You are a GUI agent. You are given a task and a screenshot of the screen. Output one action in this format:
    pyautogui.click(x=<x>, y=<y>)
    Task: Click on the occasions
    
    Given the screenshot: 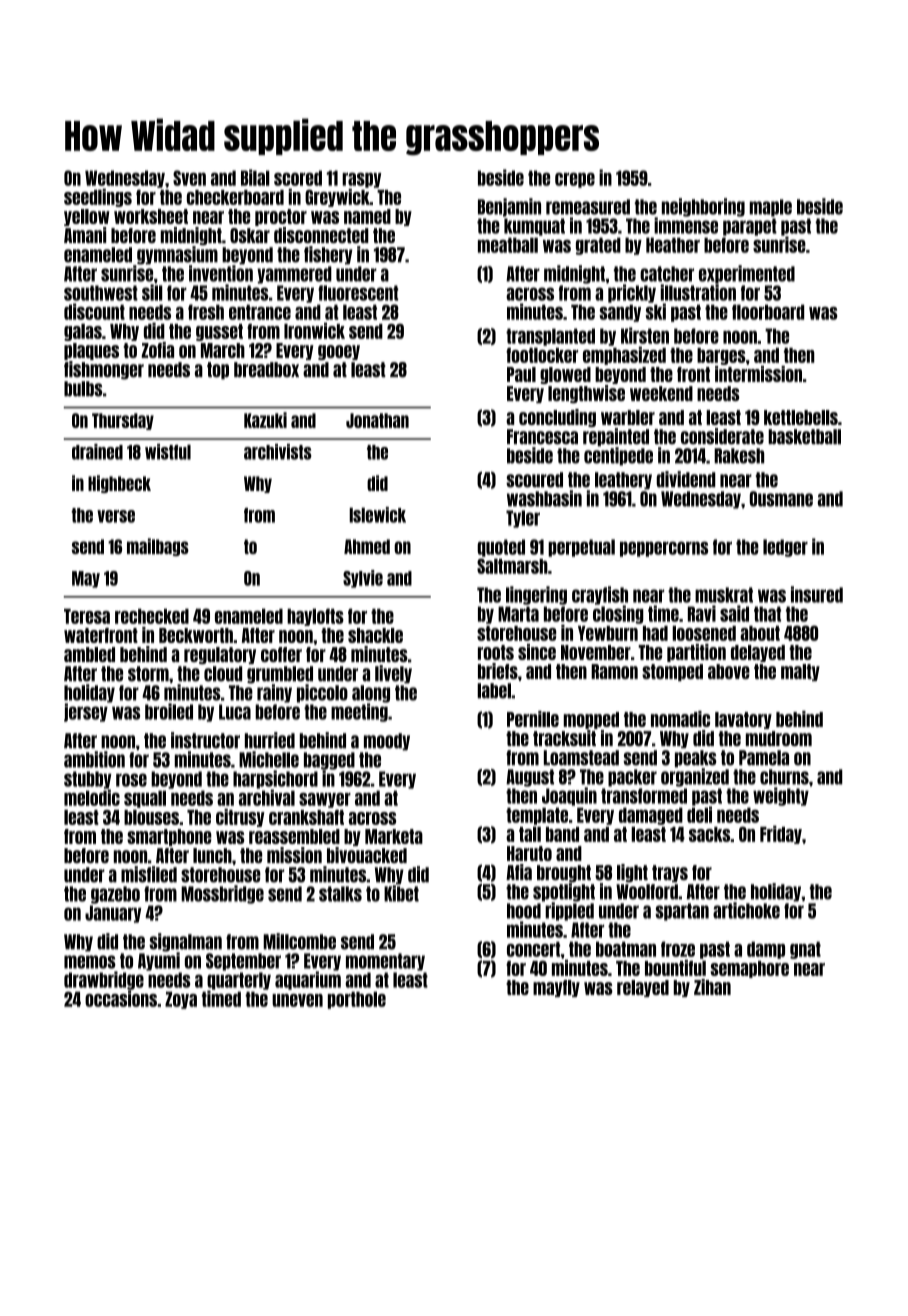 What is the action you would take?
    pyautogui.click(x=121, y=998)
